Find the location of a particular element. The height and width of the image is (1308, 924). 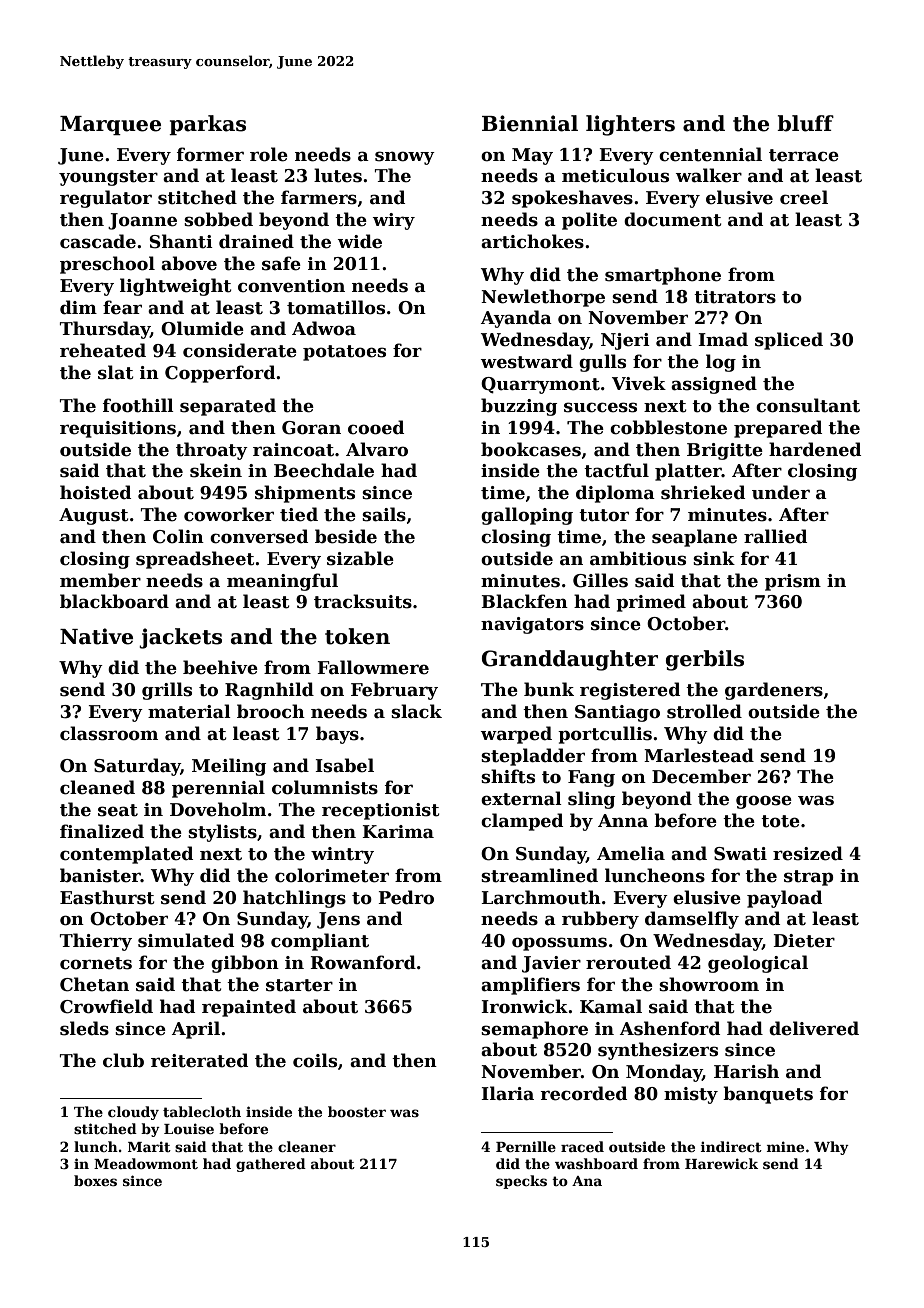

parkas is located at coordinates (207, 125).
